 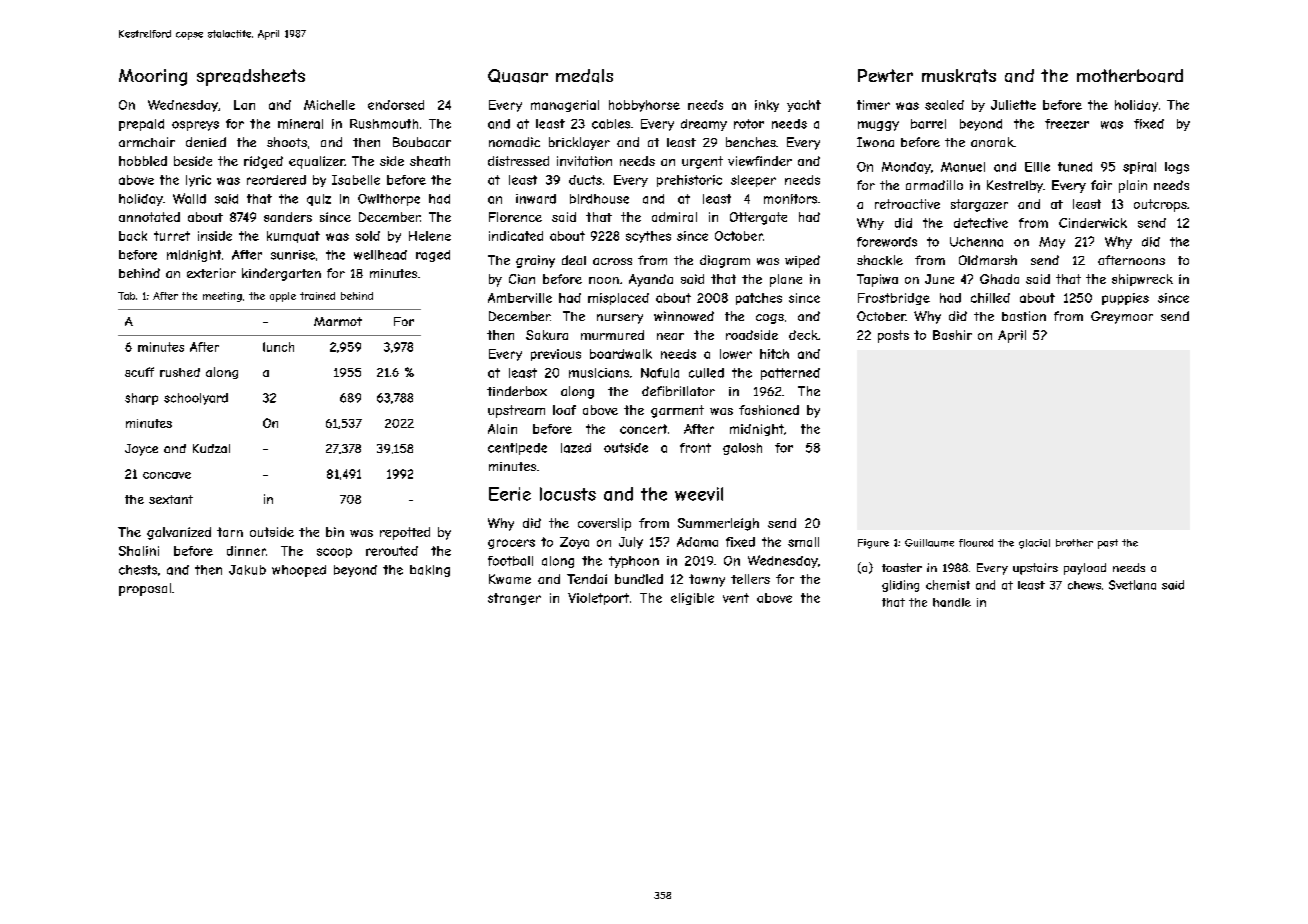 I want to click on May, so click(x=1052, y=243).
